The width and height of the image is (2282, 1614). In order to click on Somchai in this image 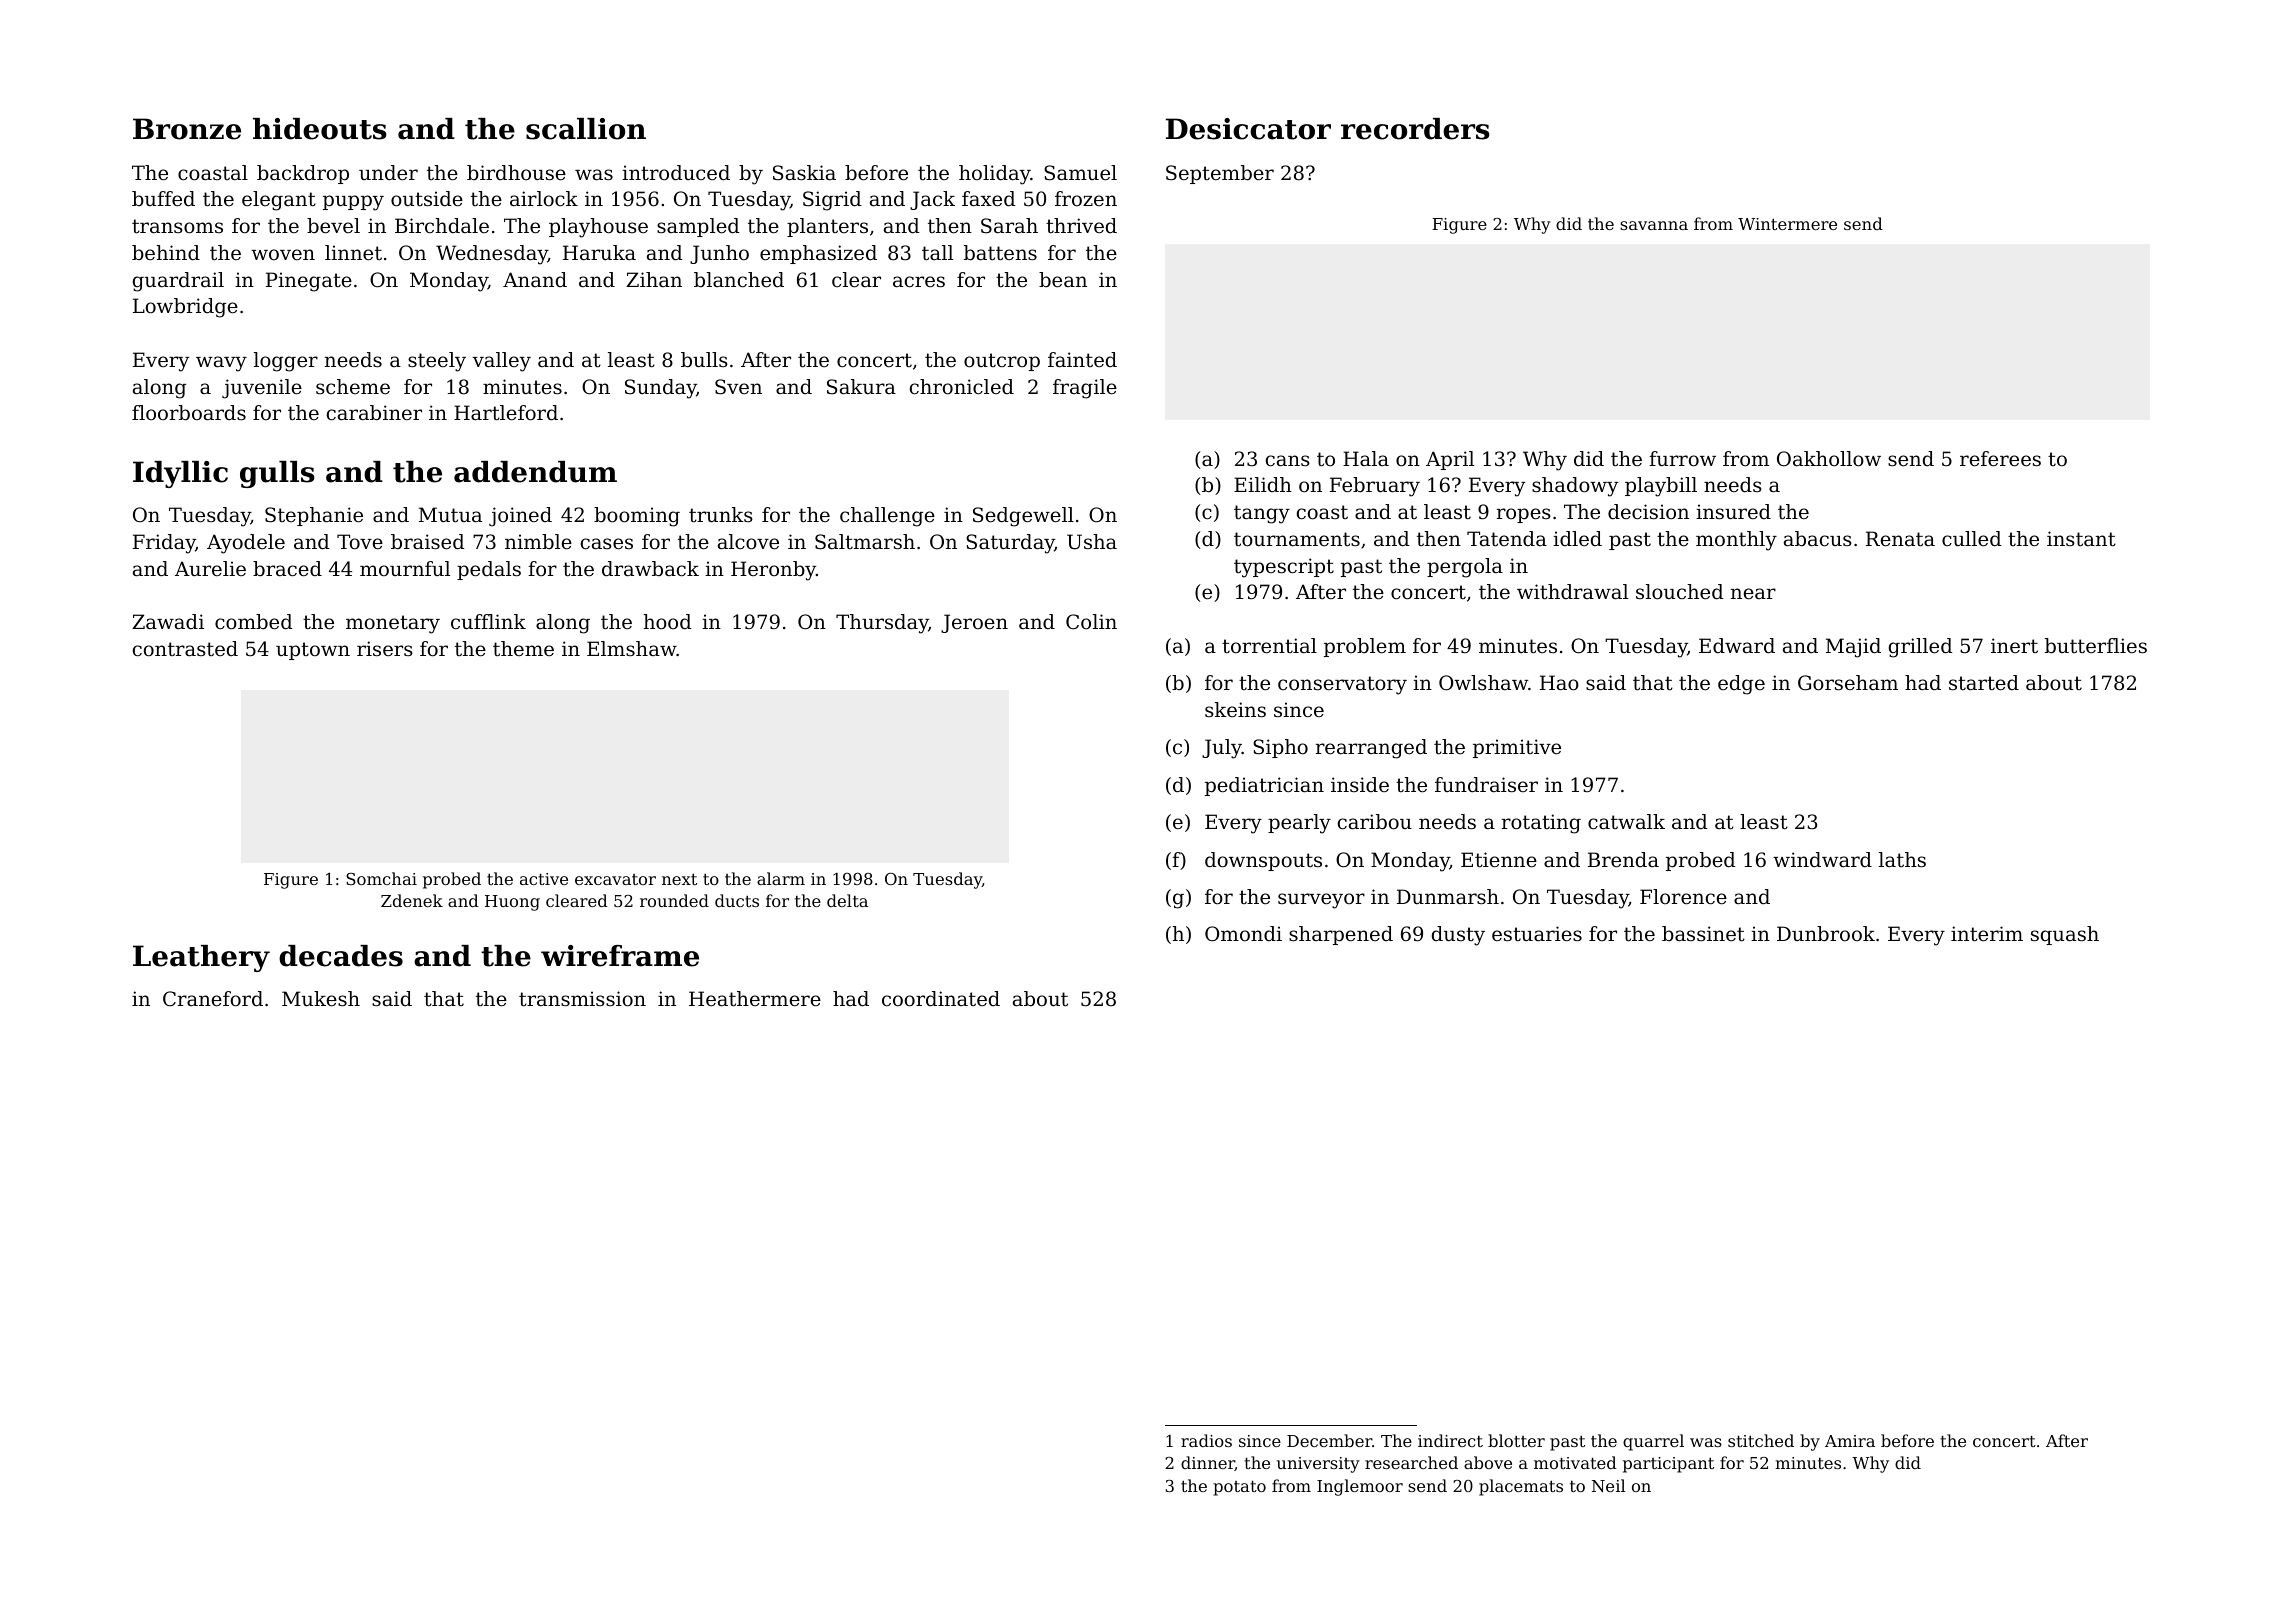, I will do `click(381, 878)`.
